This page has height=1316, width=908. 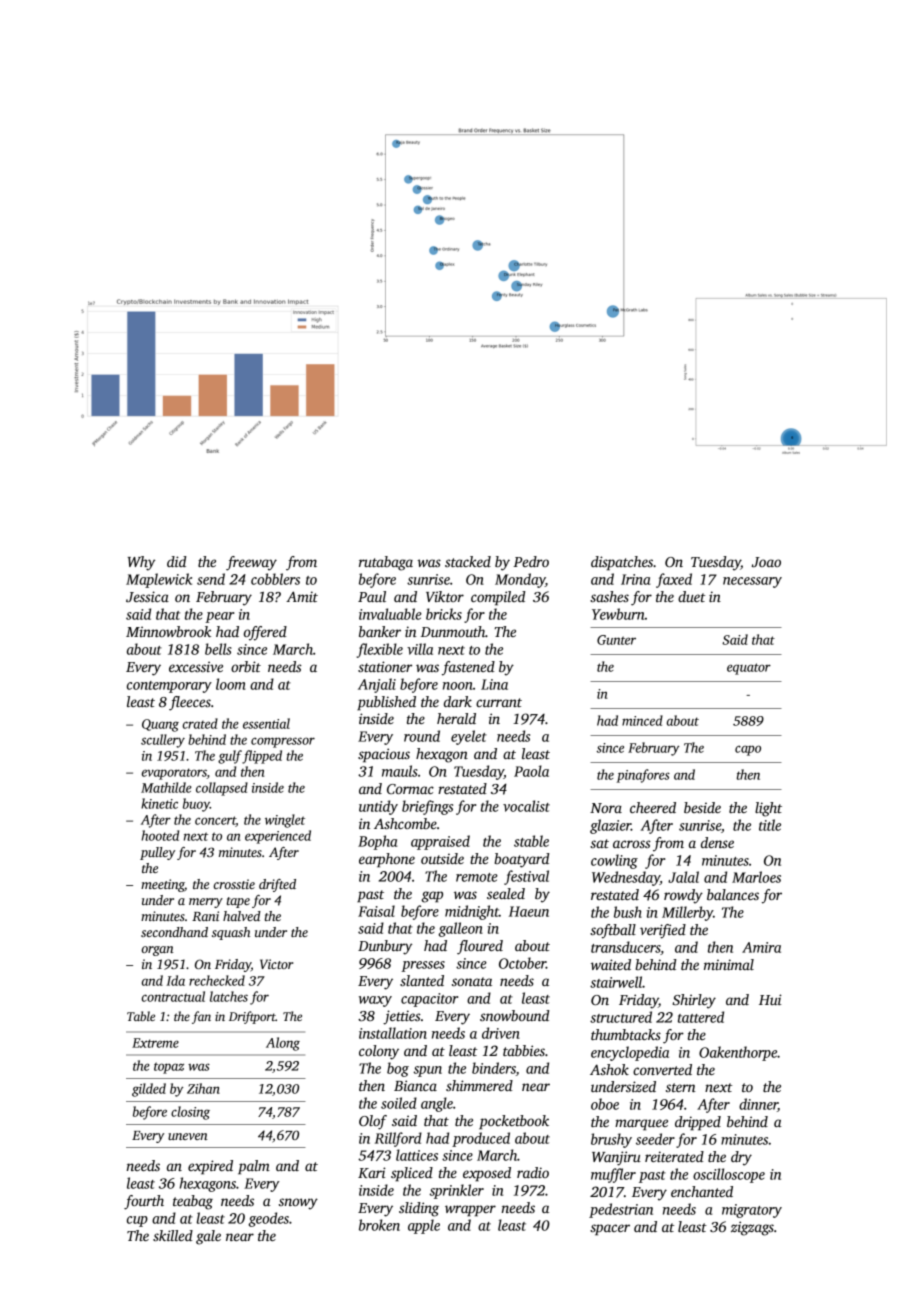 I want to click on compiled, so click(x=498, y=598).
